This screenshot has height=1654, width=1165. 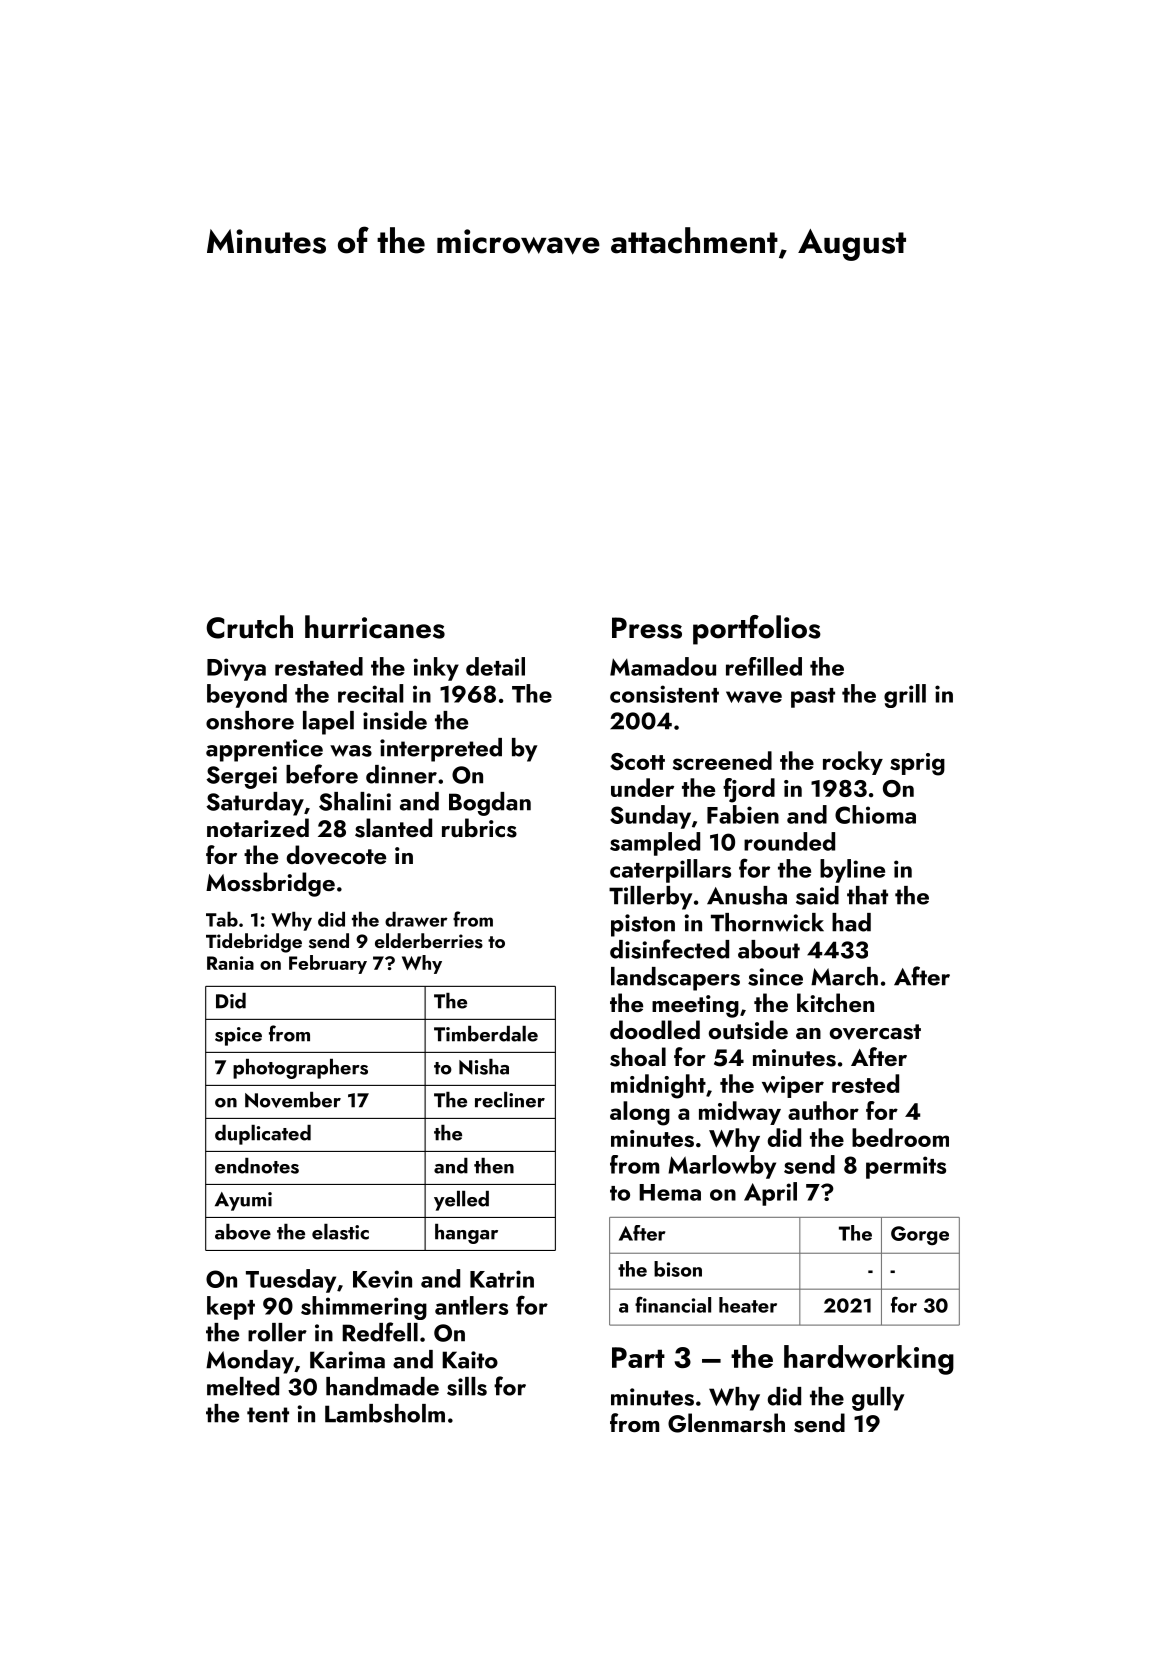 What do you see at coordinates (486, 1034) in the screenshot?
I see `Timberdale` at bounding box center [486, 1034].
